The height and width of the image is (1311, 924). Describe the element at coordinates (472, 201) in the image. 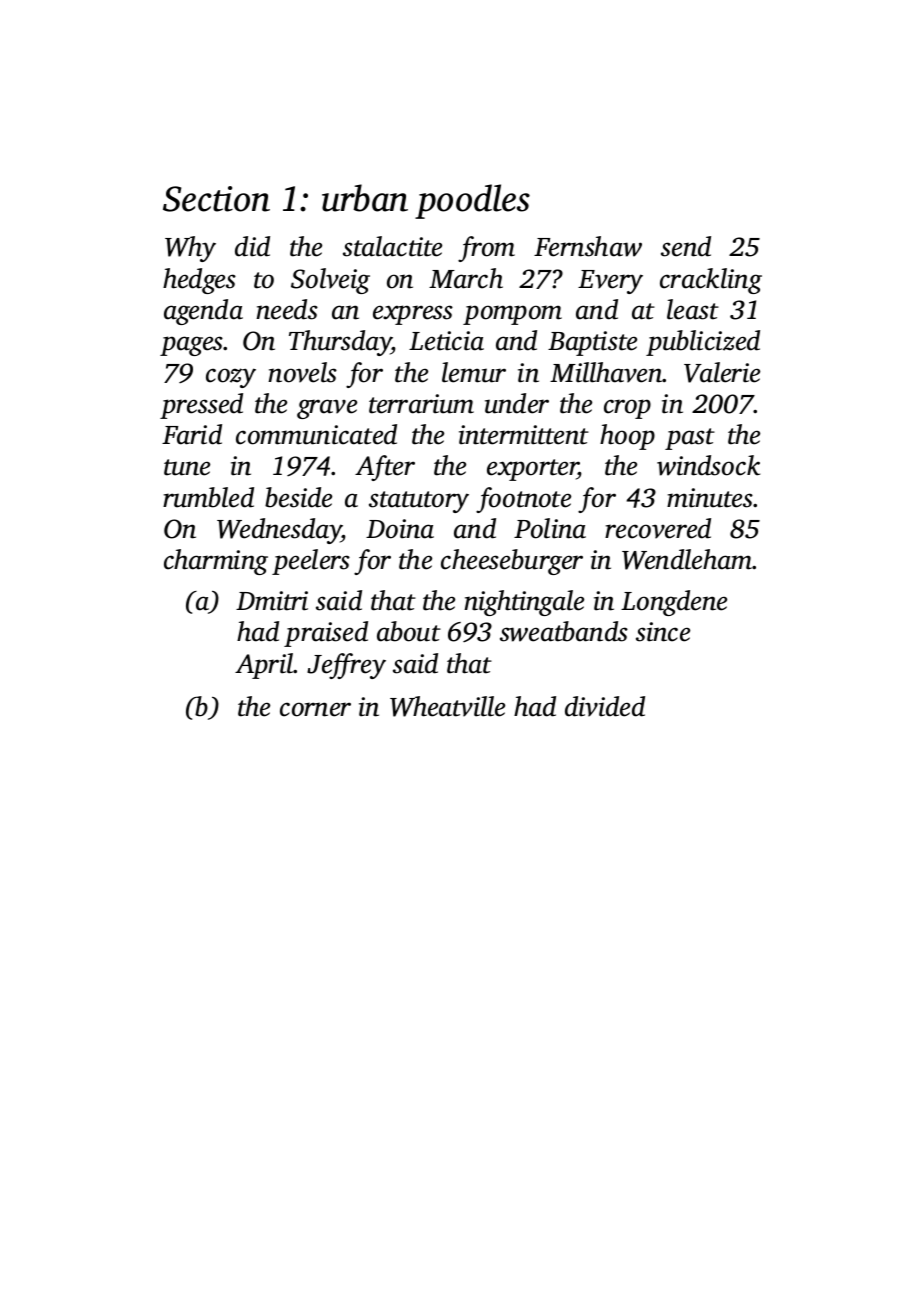

I see `poodles` at that location.
